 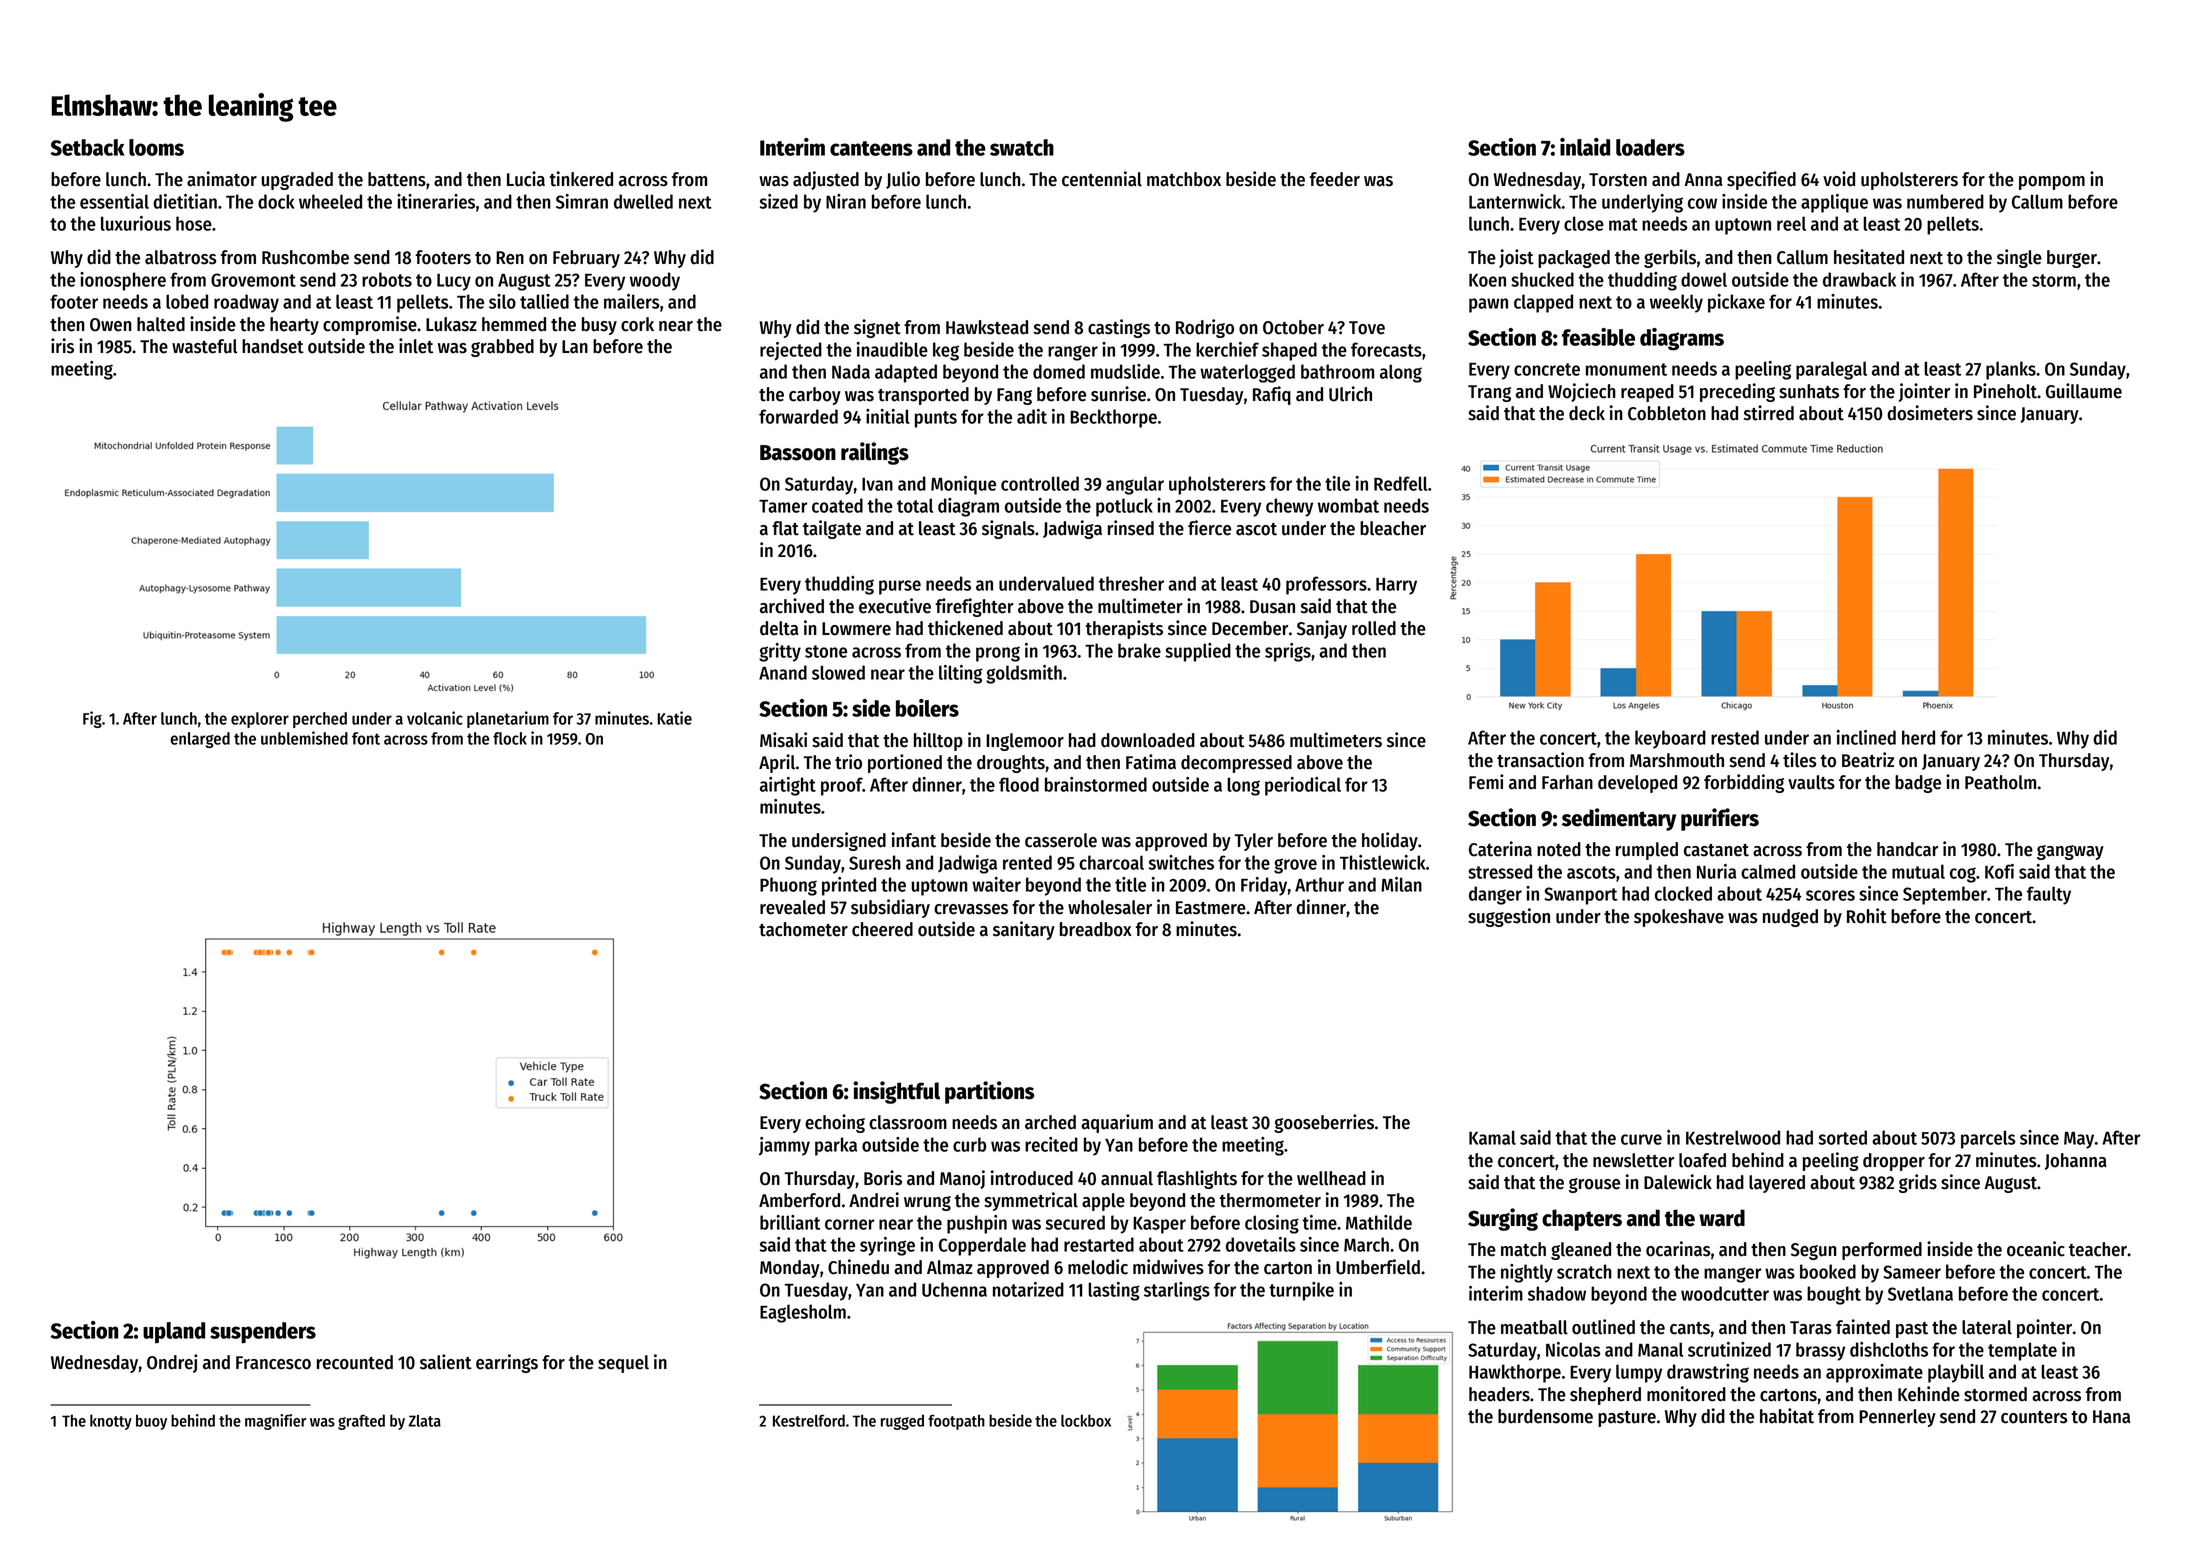 I want to click on burdensome, so click(x=1545, y=1416).
